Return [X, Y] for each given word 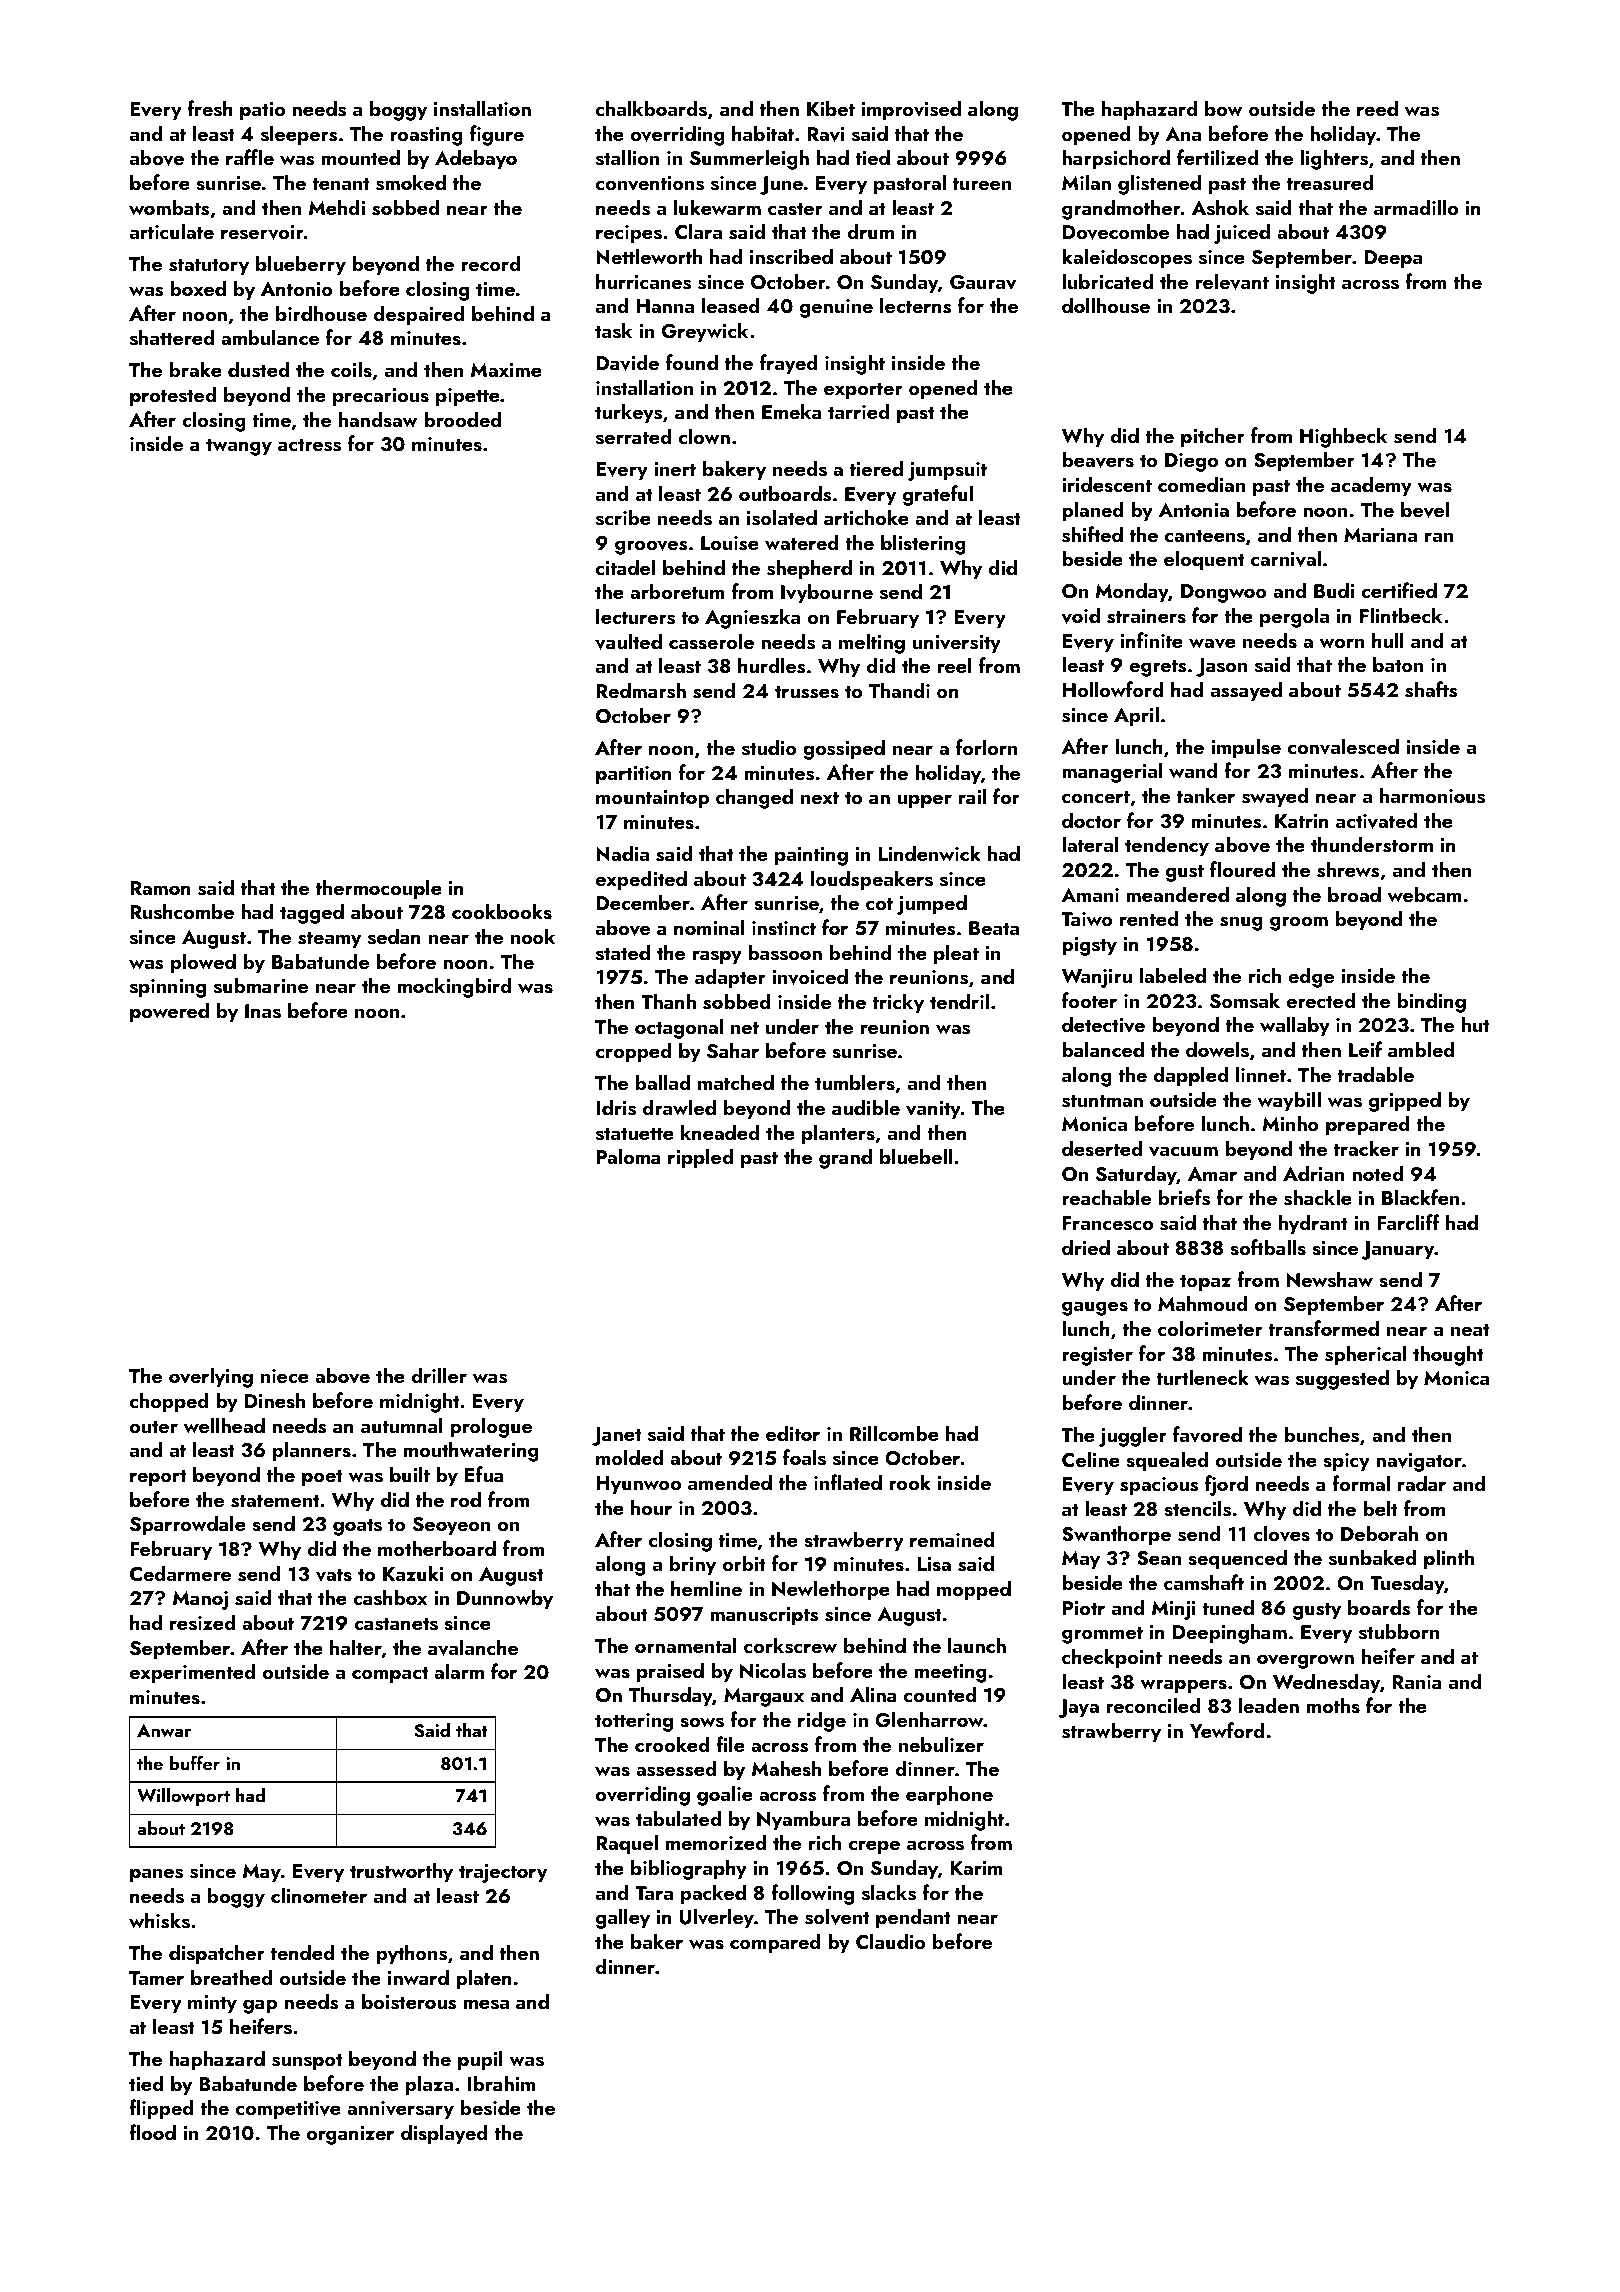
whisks [159, 1920]
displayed [444, 2134]
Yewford [1227, 1730]
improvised [911, 110]
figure [497, 135]
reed [1377, 108]
